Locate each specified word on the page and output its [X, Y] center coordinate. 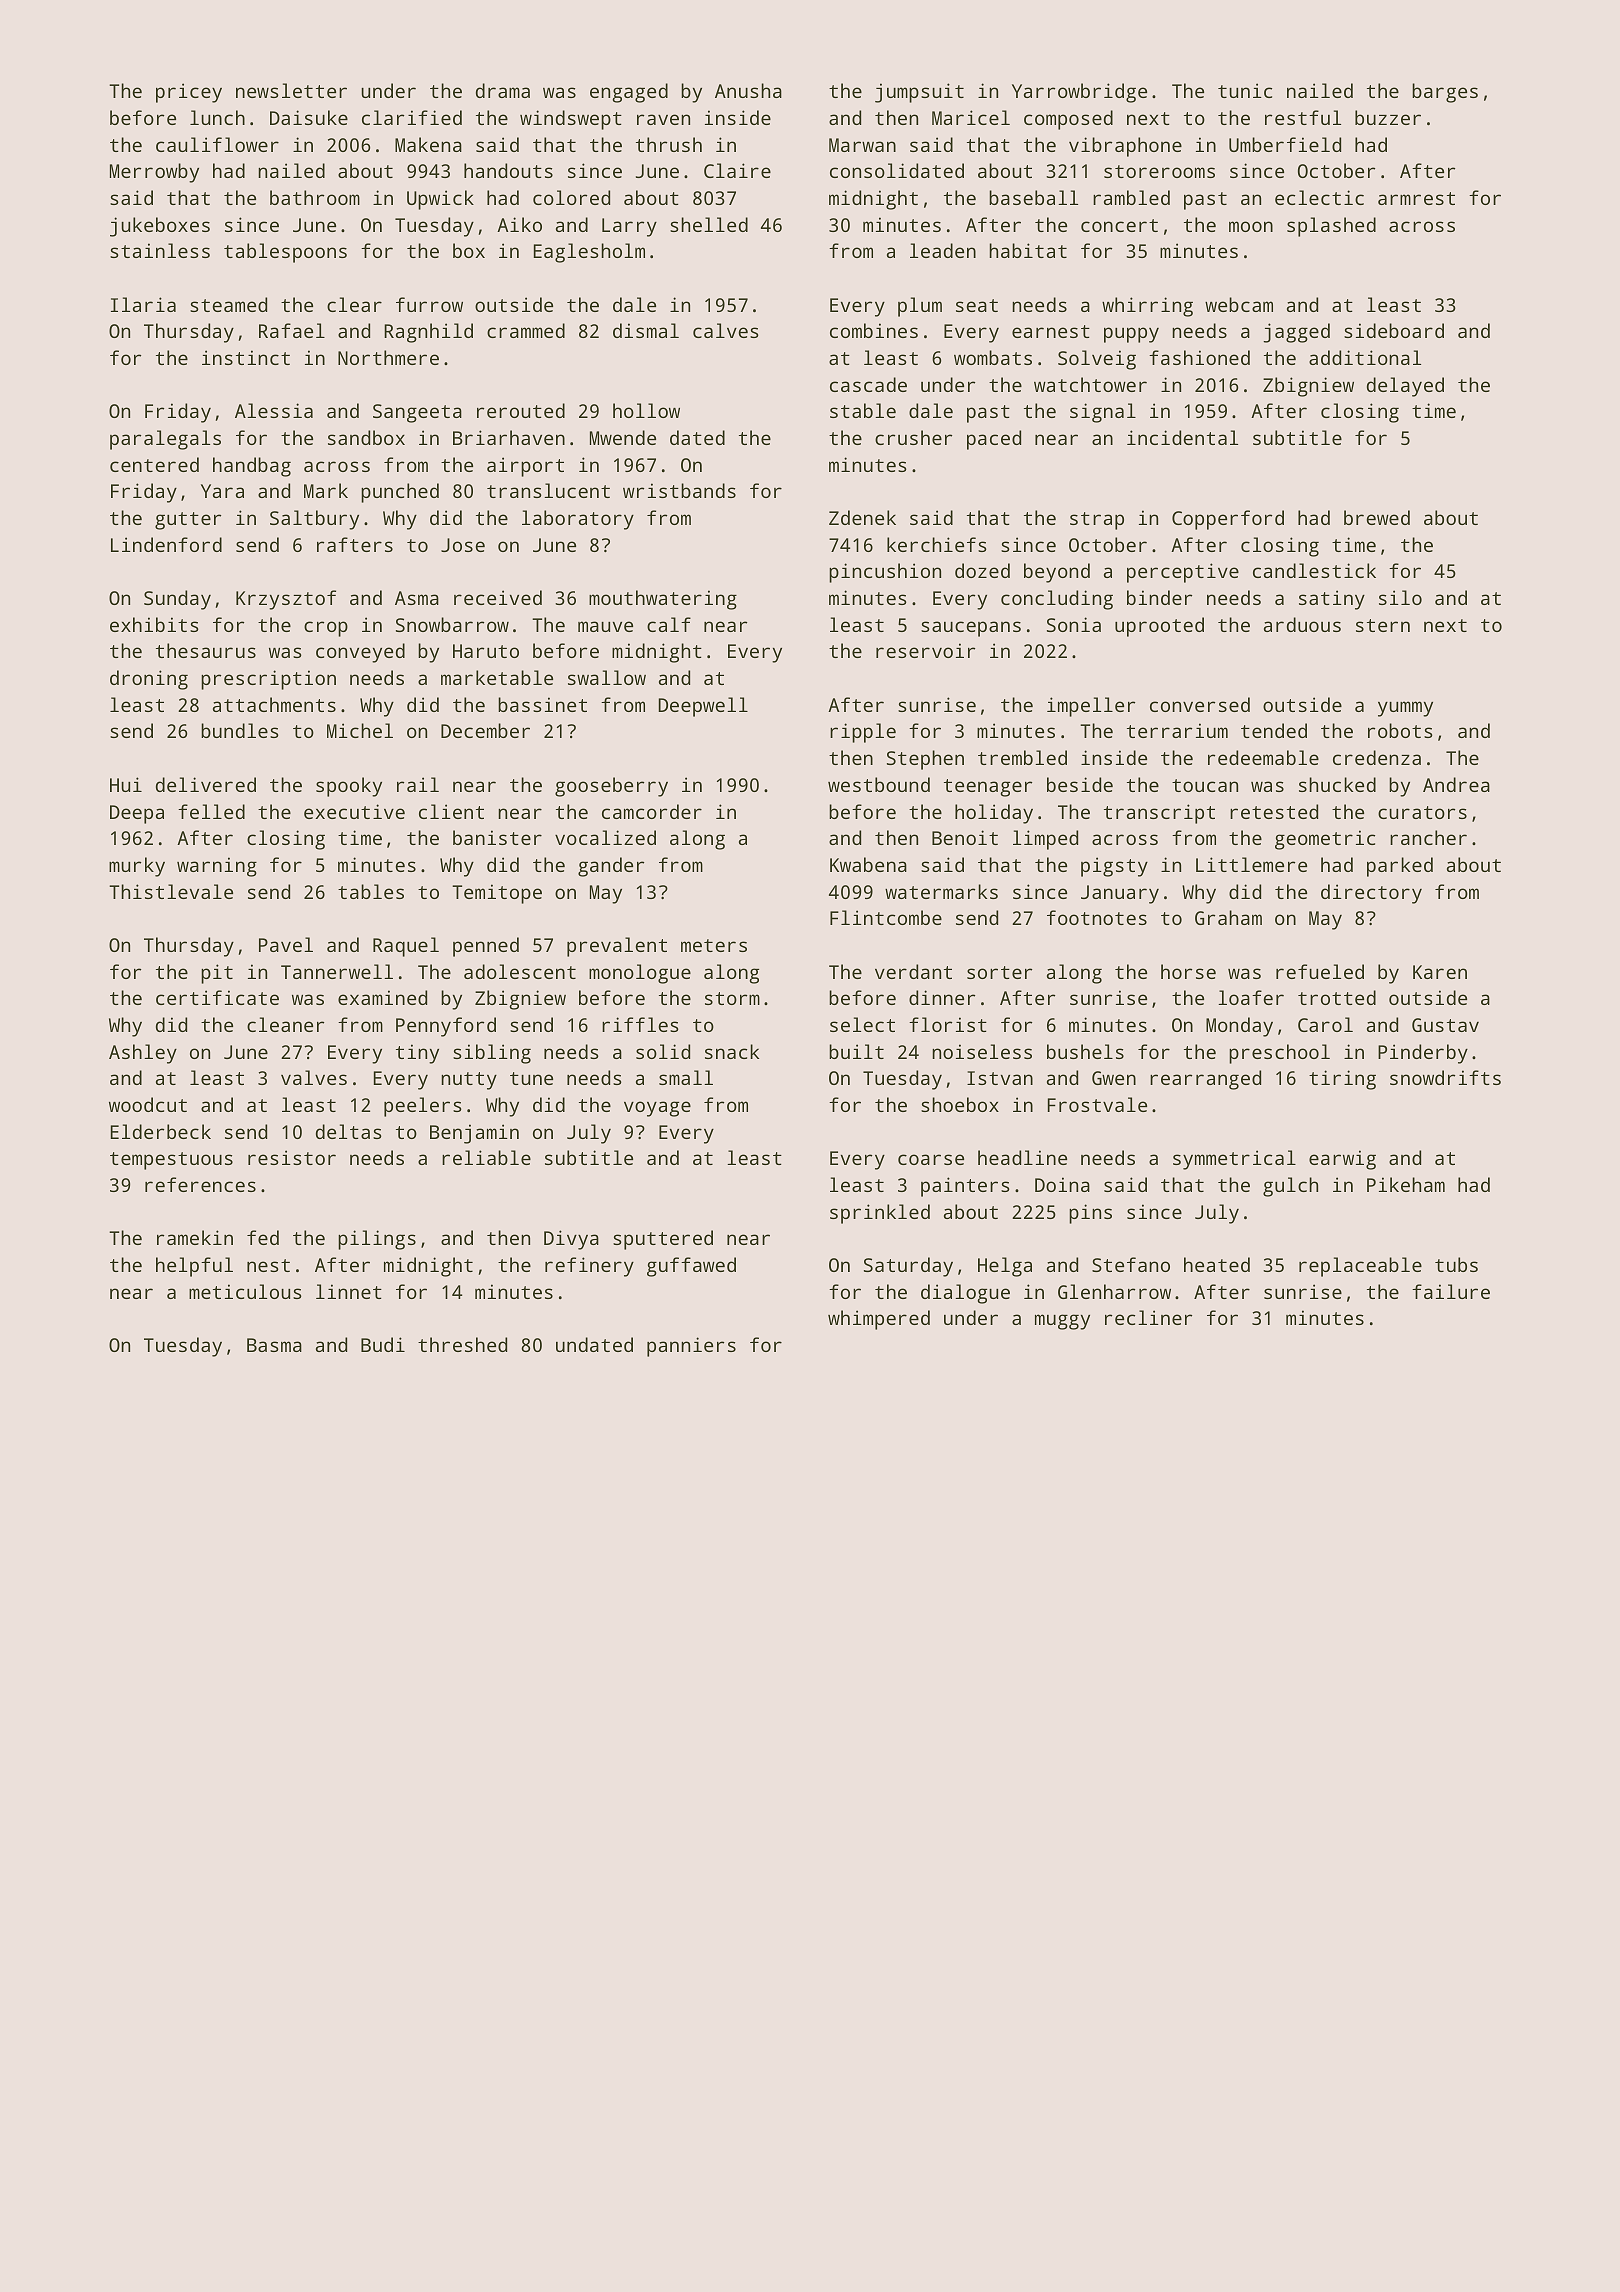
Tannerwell [337, 971]
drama [503, 90]
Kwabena [868, 864]
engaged [629, 93]
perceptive [1183, 573]
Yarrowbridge [1079, 93]
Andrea [1456, 784]
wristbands [679, 490]
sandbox [366, 437]
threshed [462, 1344]
